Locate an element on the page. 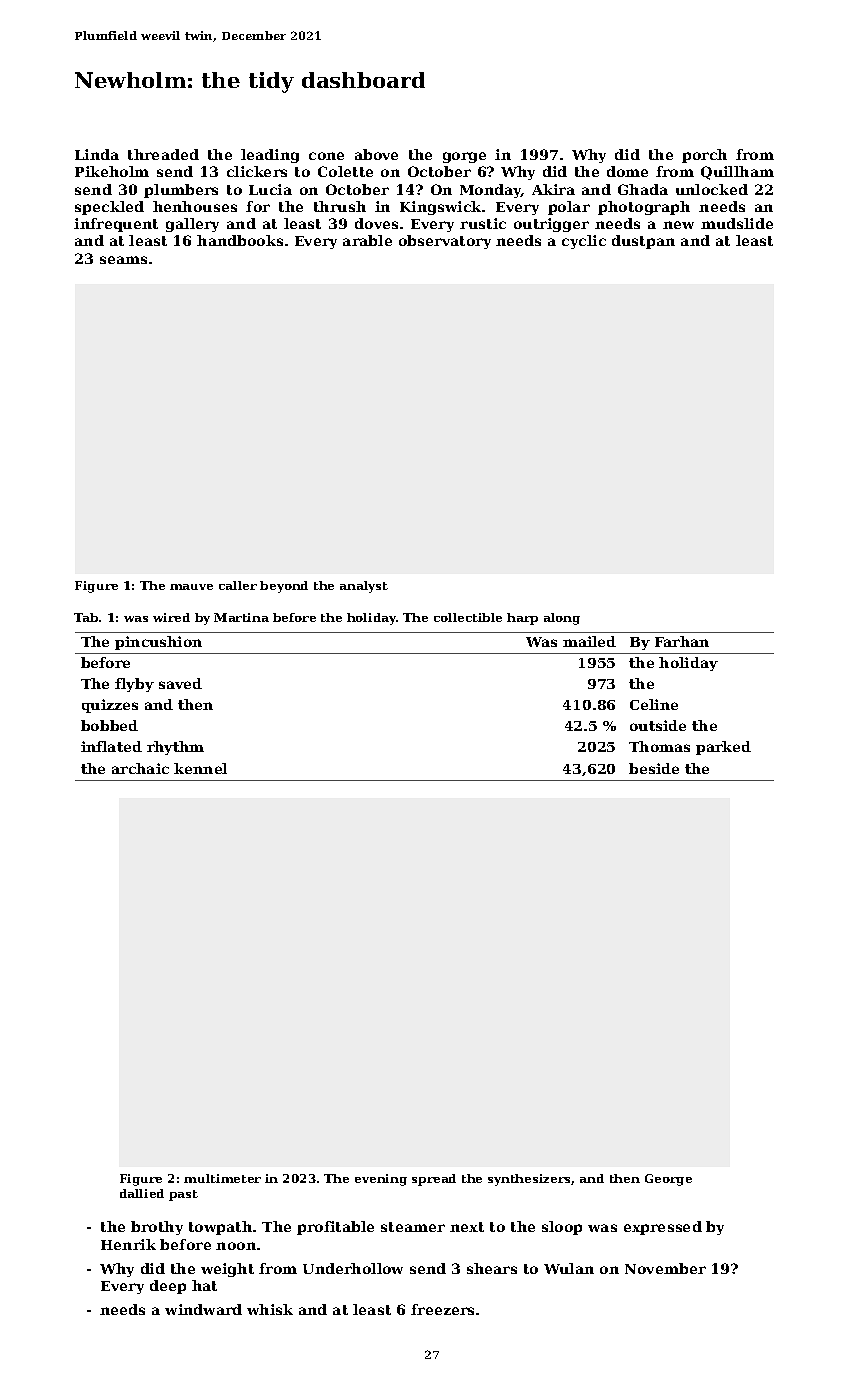  archaic is located at coordinates (140, 768).
